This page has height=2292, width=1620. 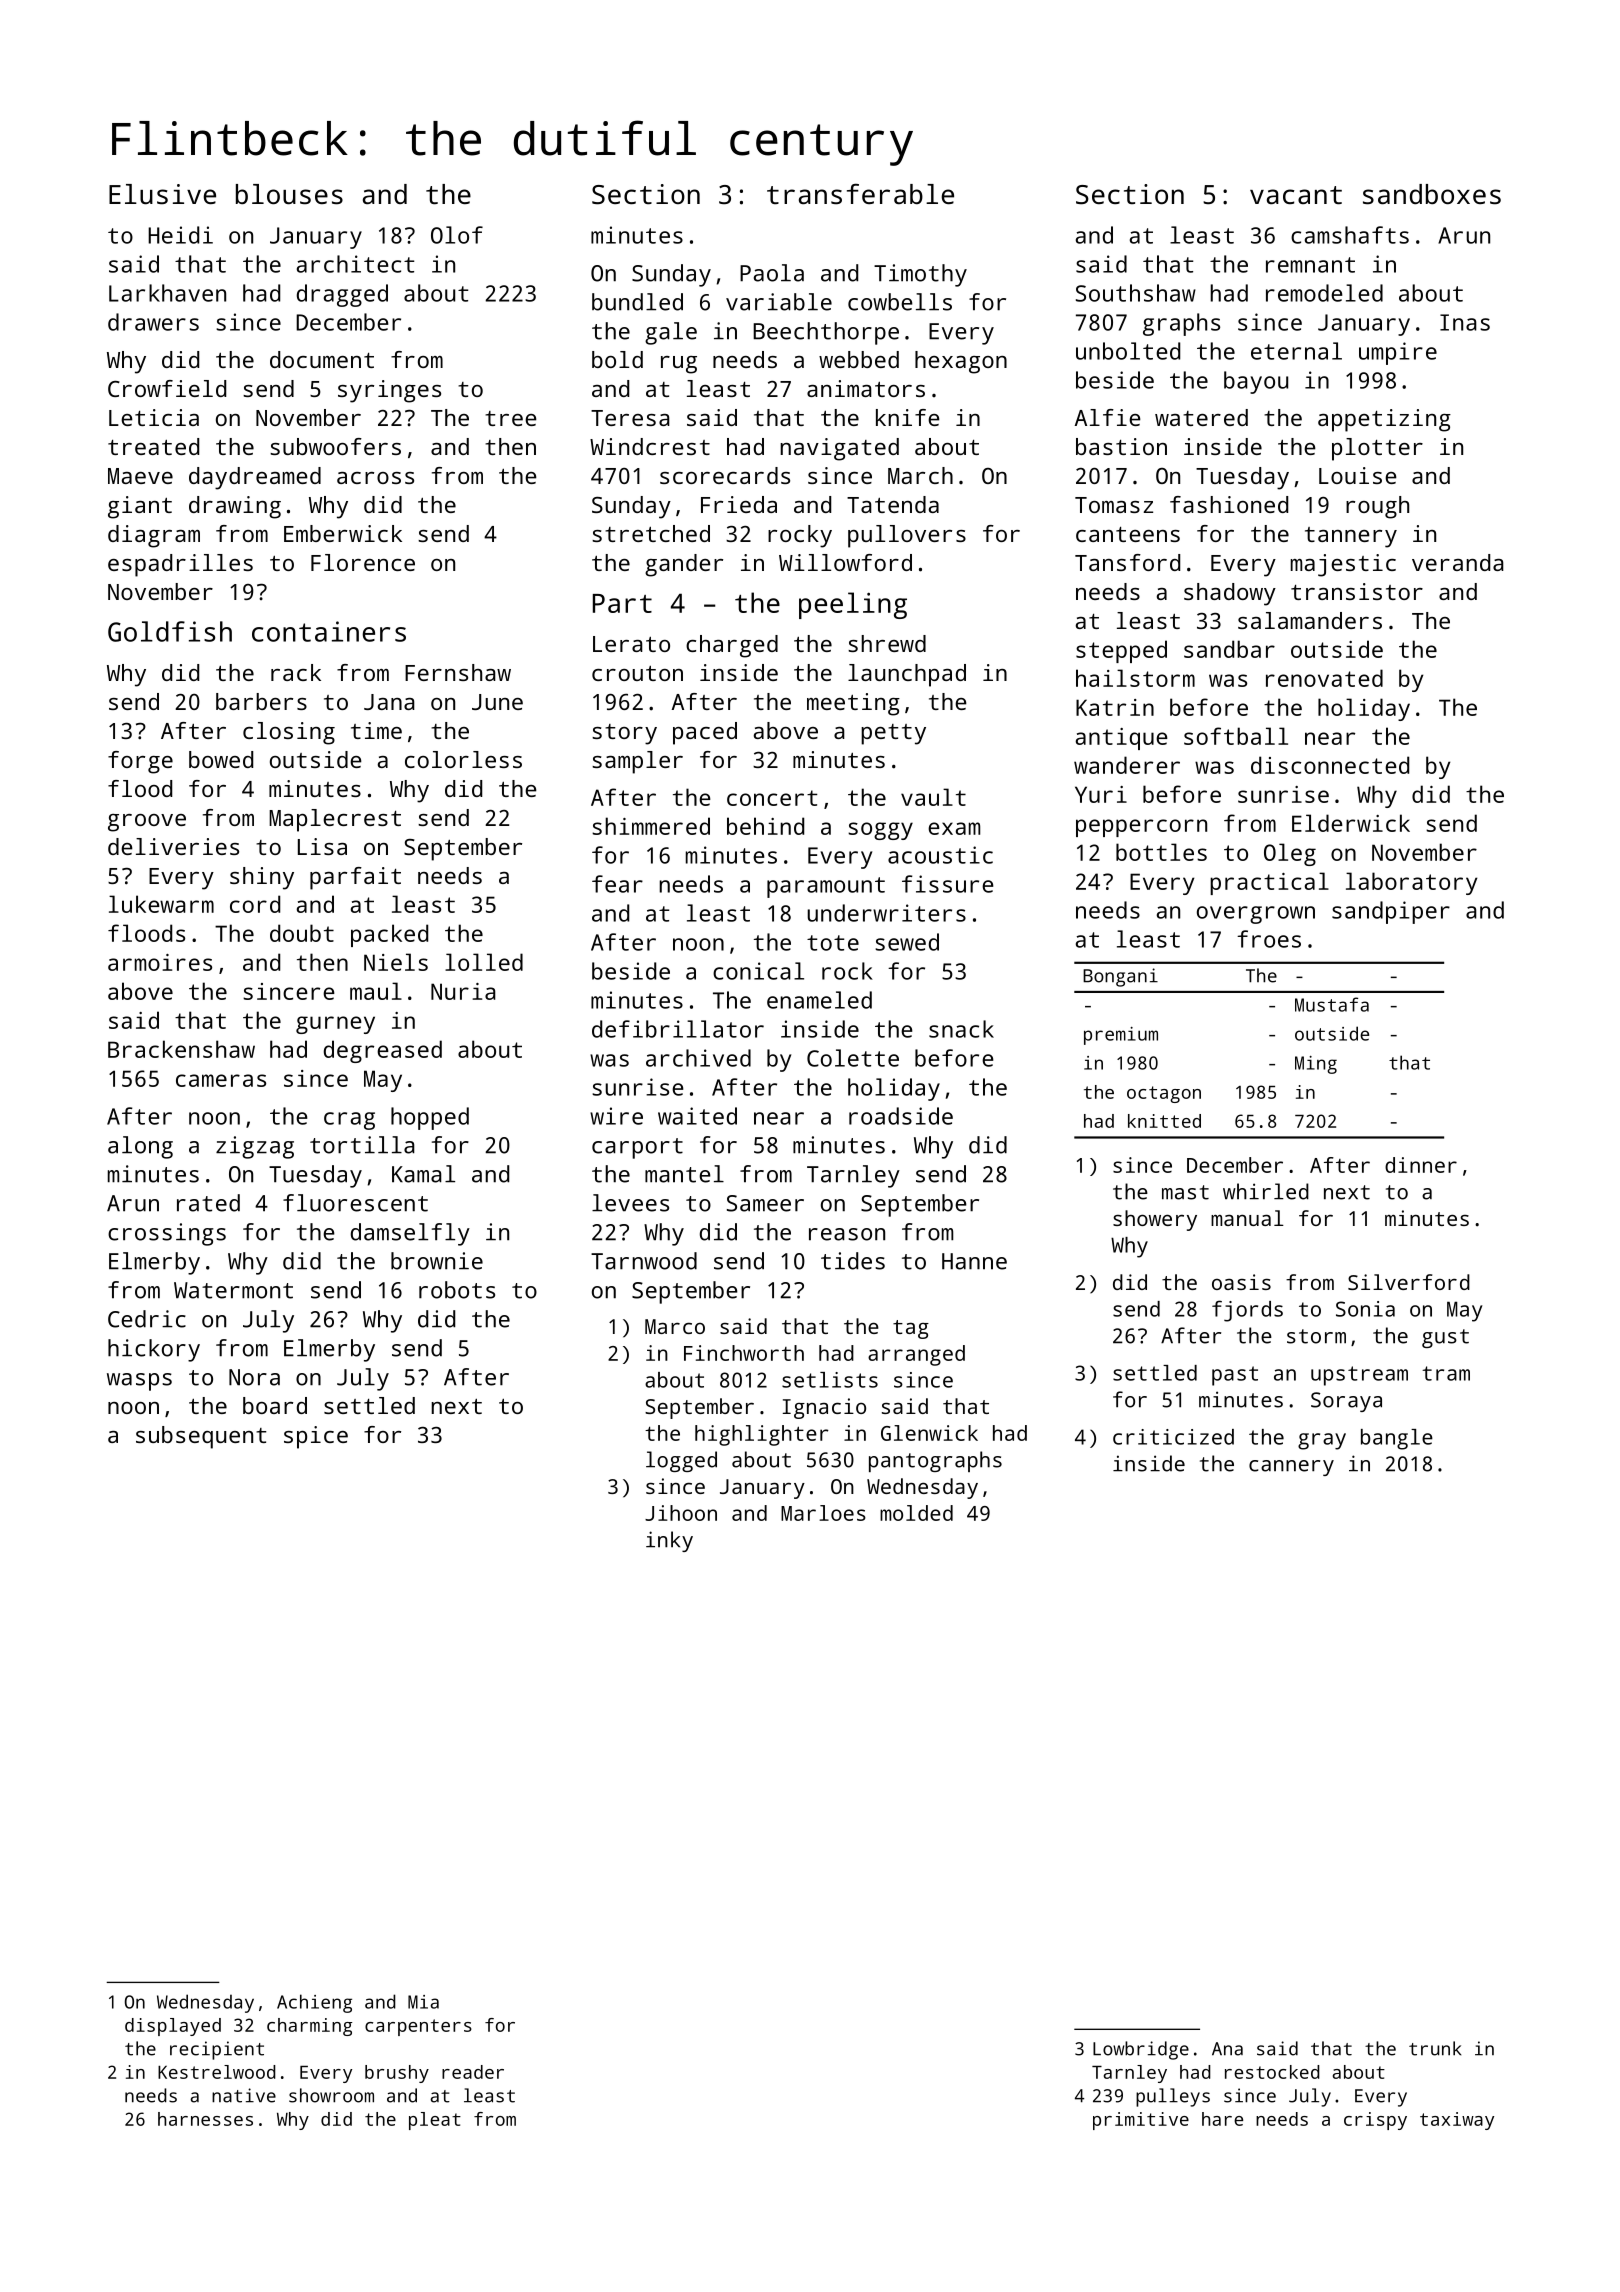 I want to click on bundled, so click(x=637, y=302).
